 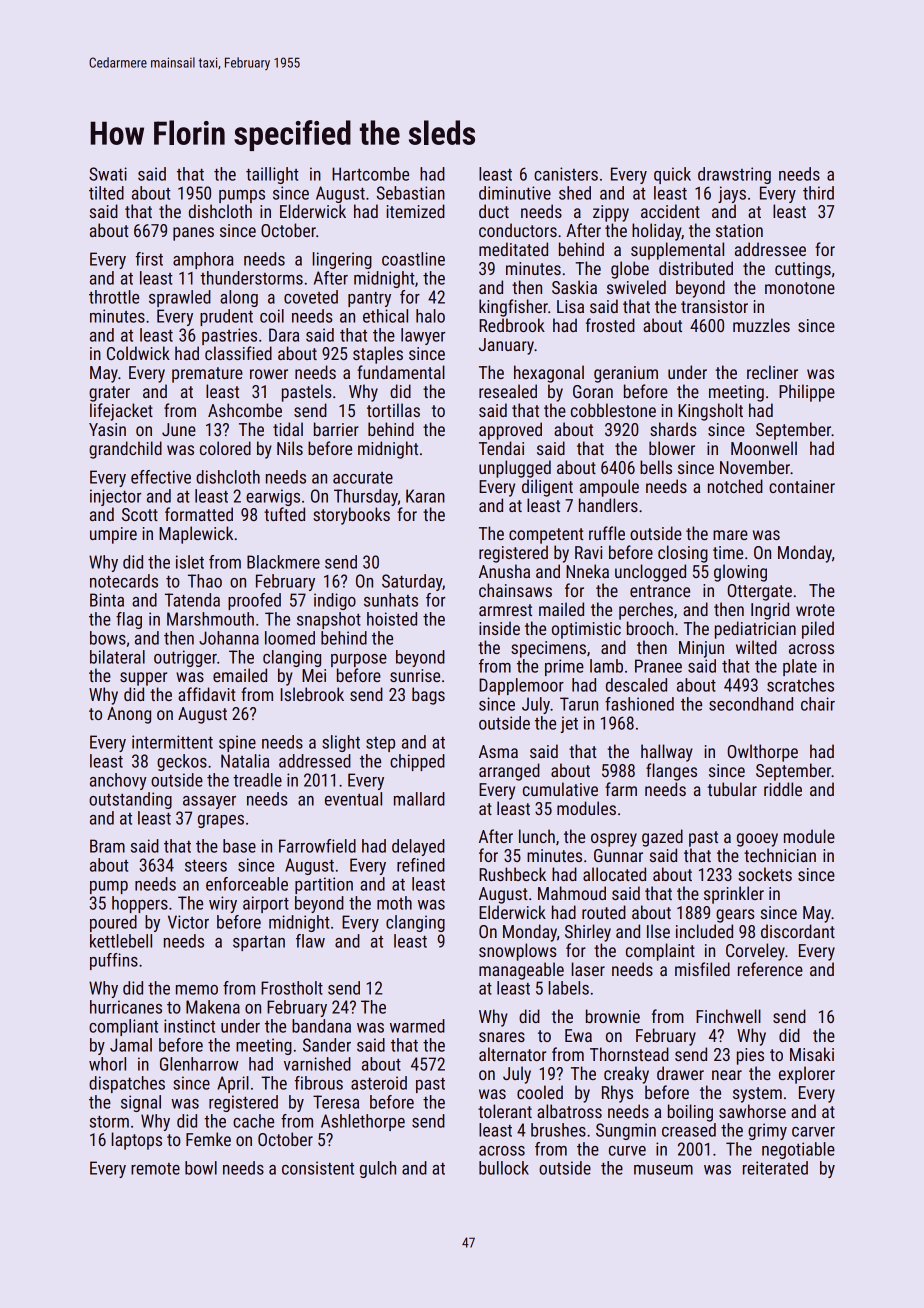 I want to click on lawyer, so click(x=423, y=336).
